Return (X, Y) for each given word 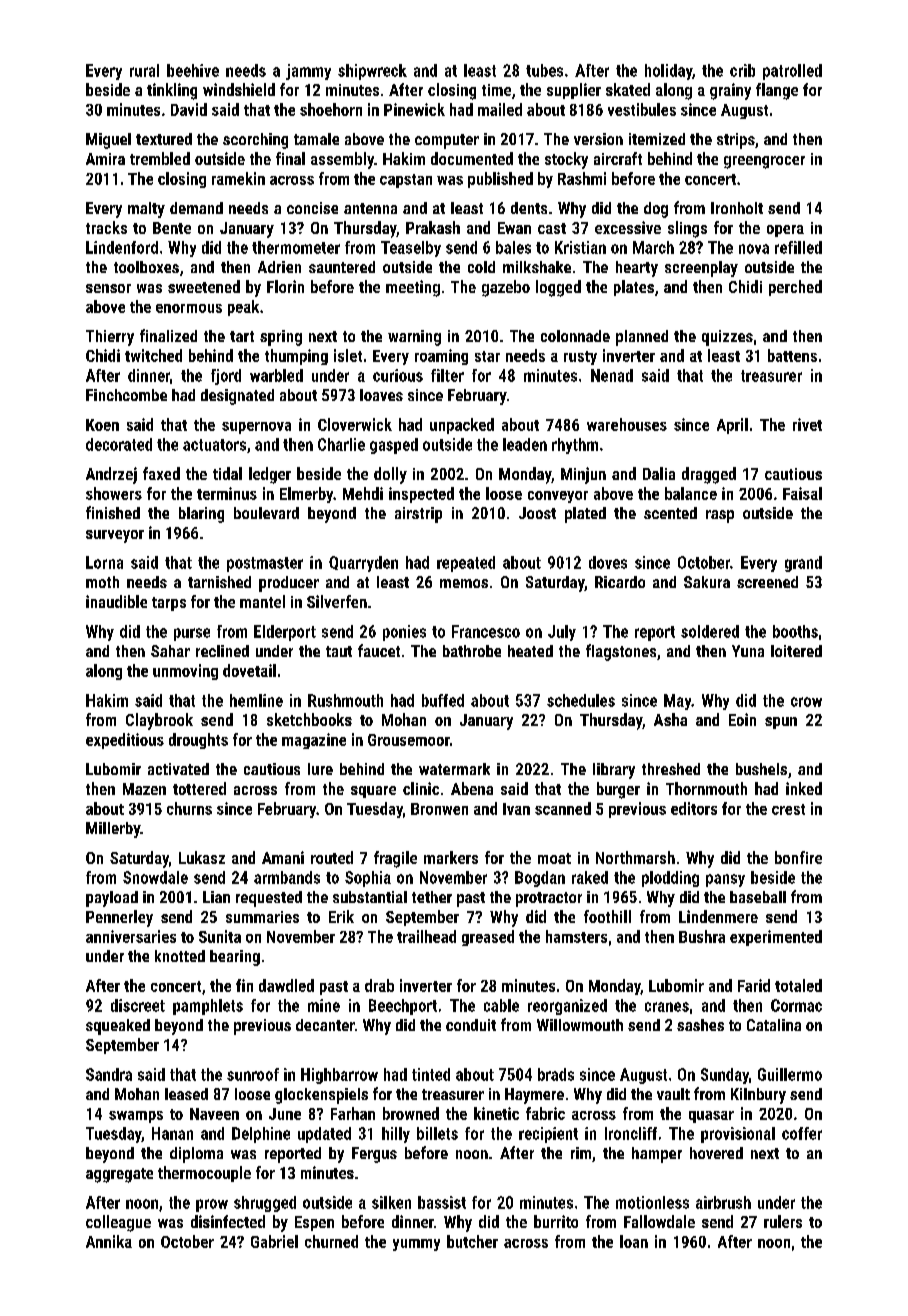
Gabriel (274, 1241)
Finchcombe (126, 395)
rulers (783, 1221)
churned (331, 1241)
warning (414, 338)
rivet (807, 424)
